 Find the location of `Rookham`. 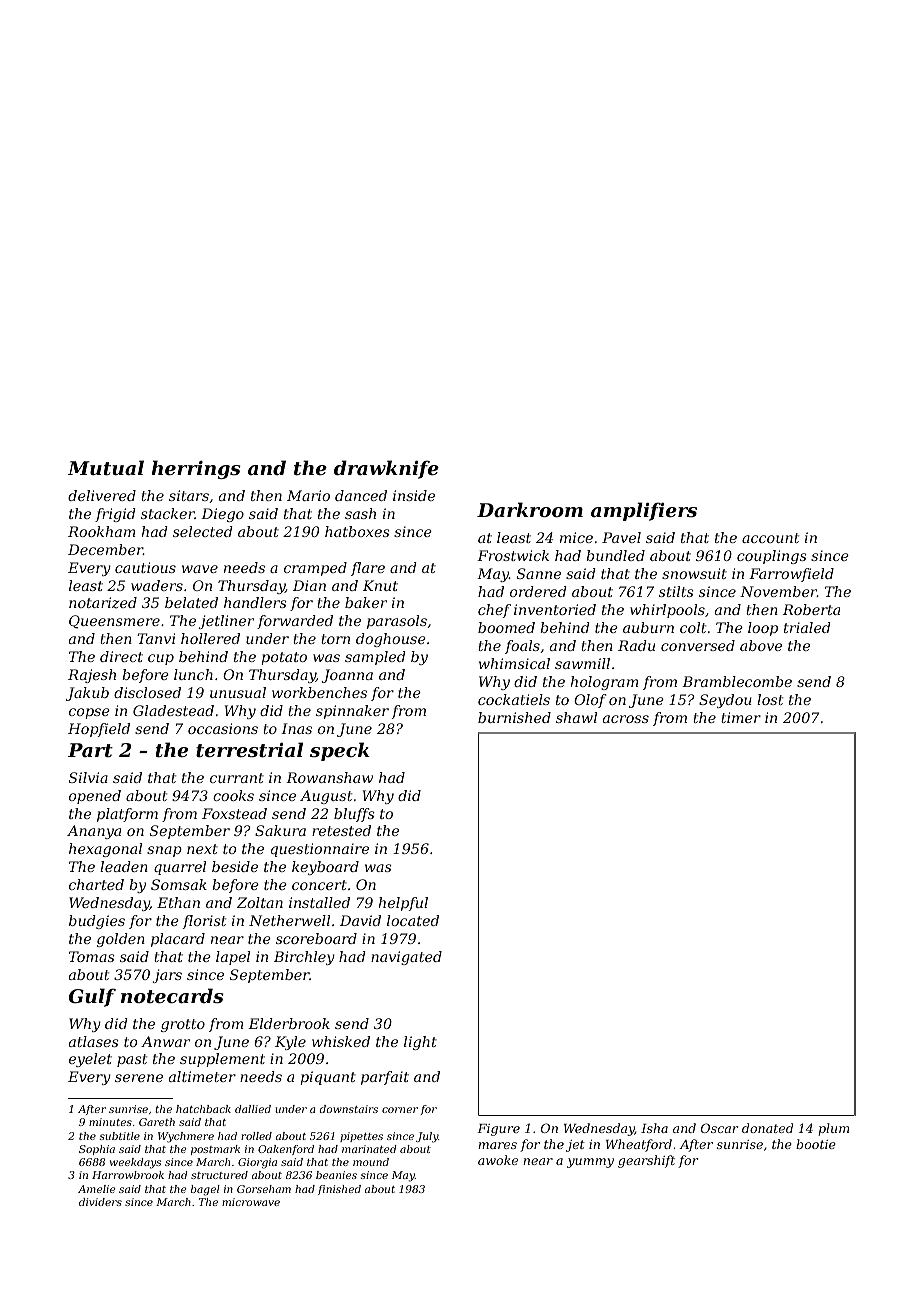

Rookham is located at coordinates (101, 531).
